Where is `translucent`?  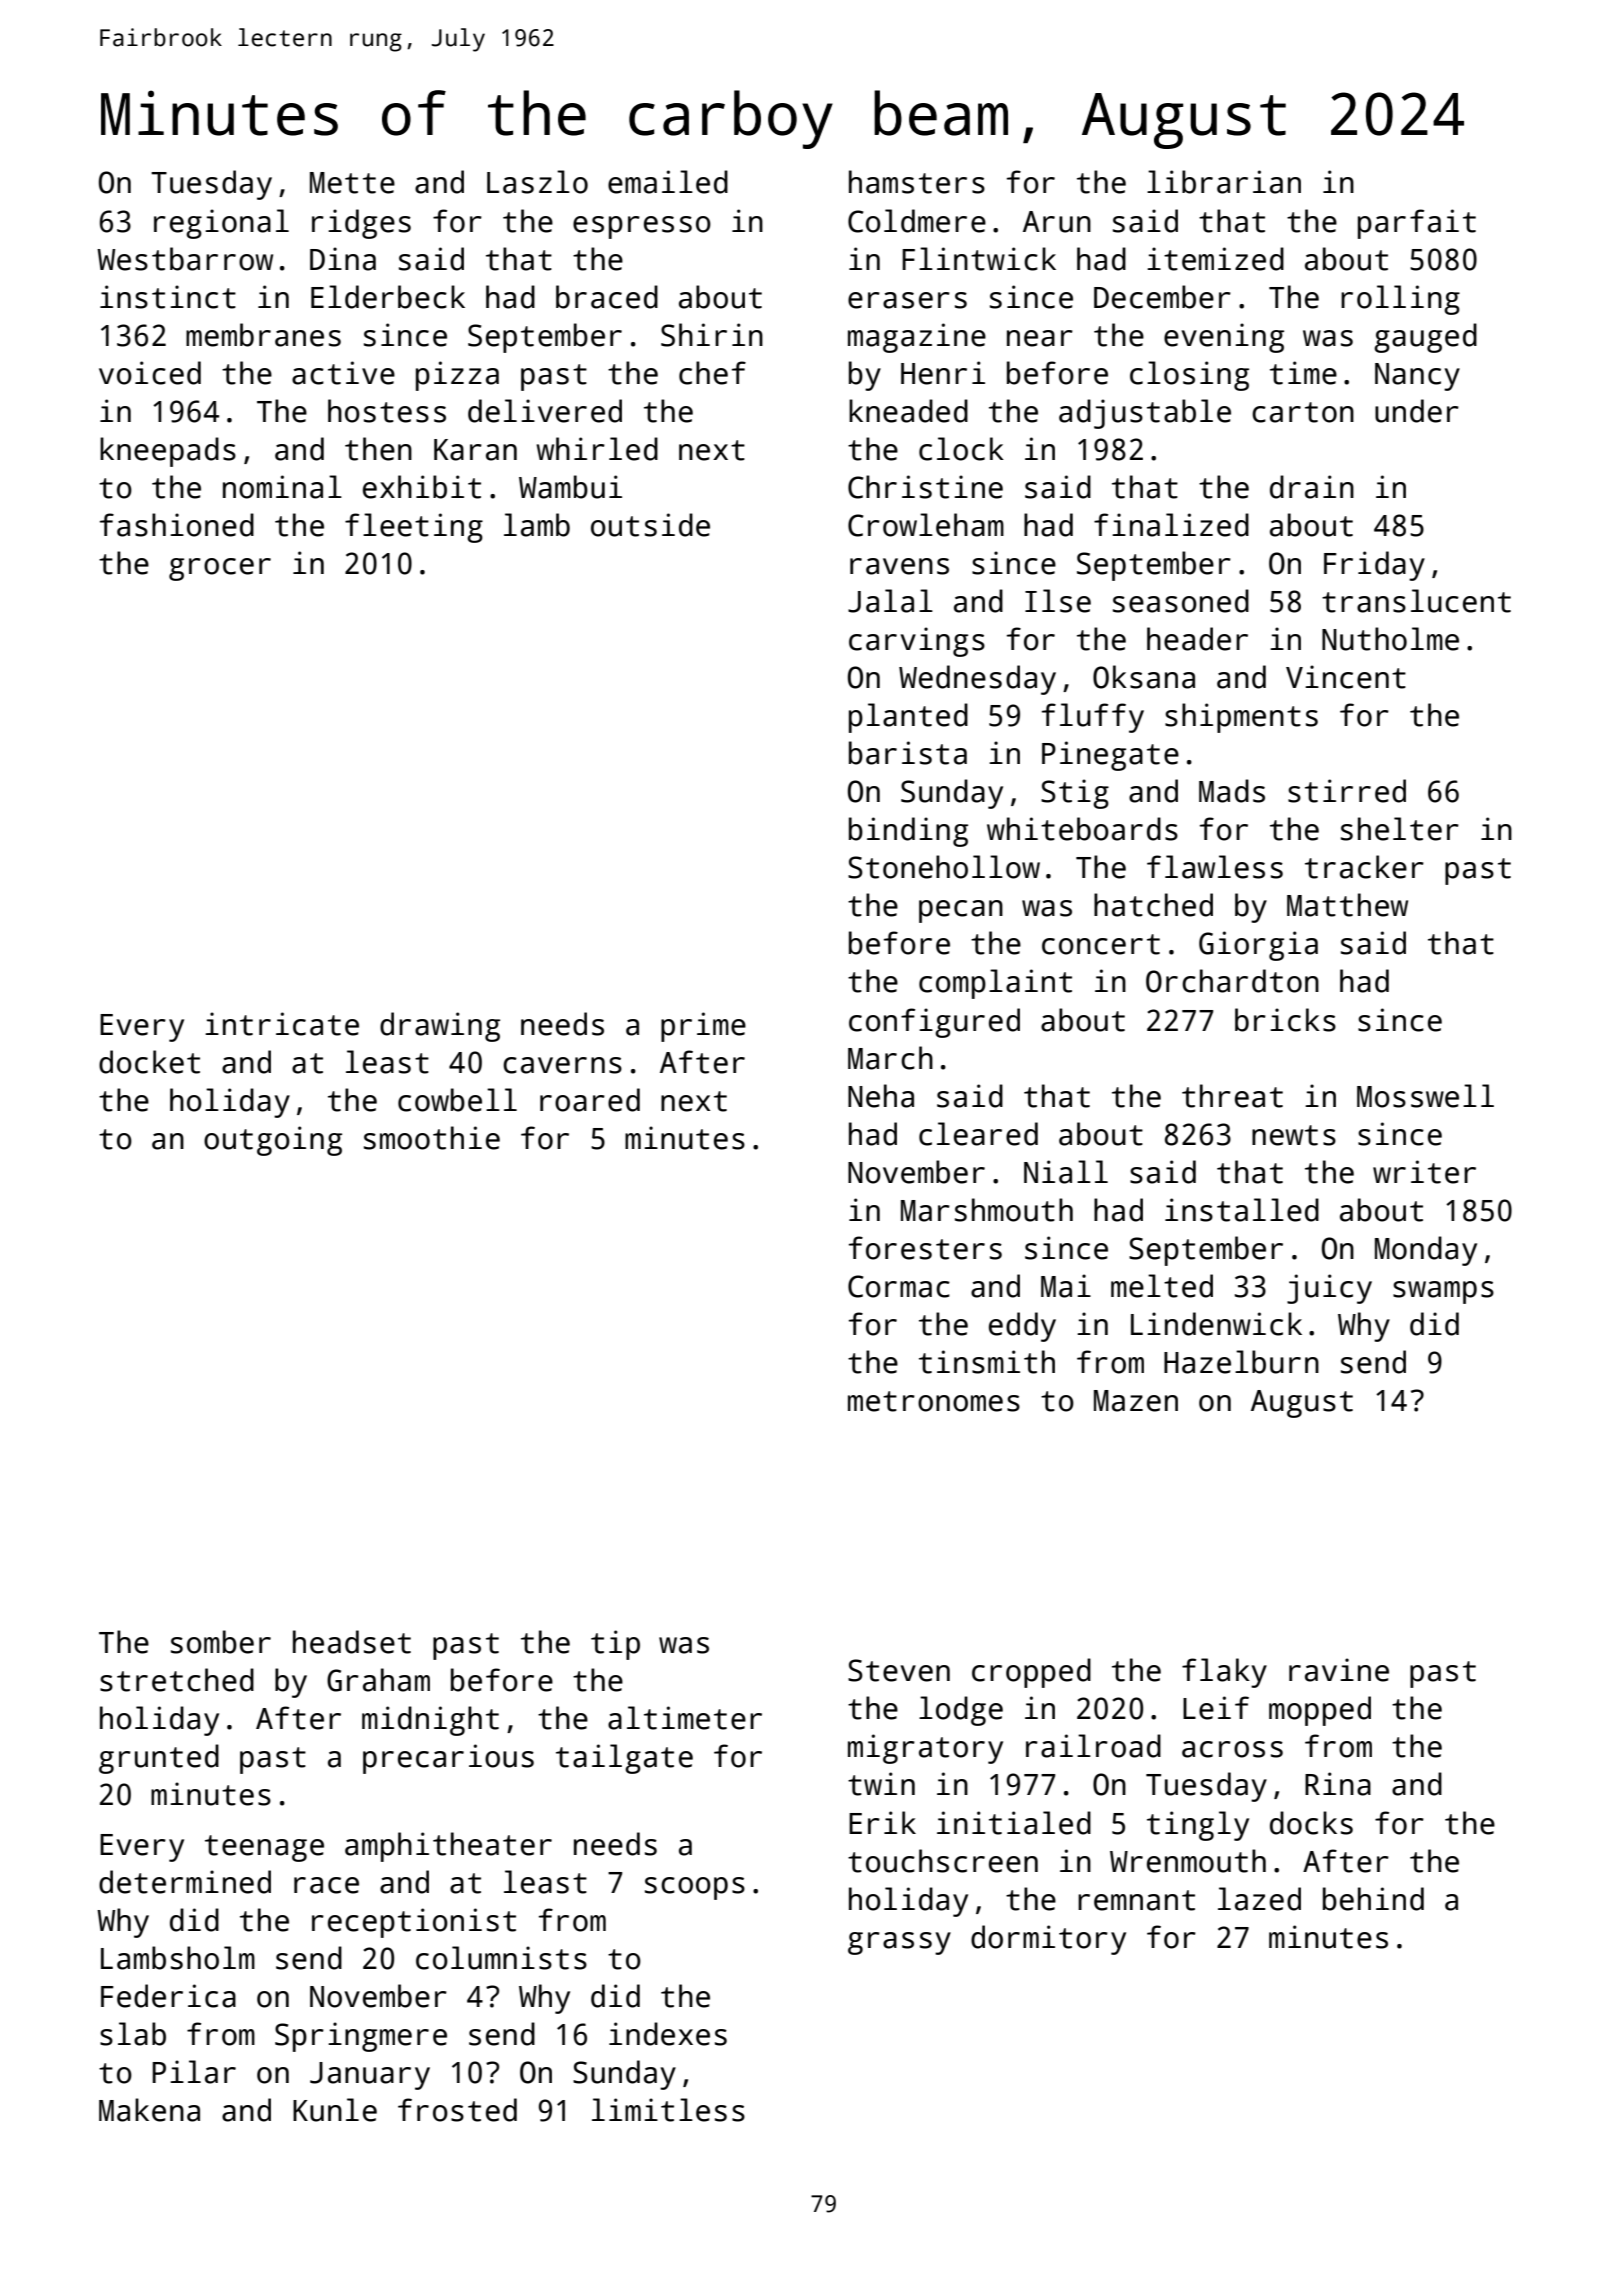
translucent is located at coordinates (1416, 601).
